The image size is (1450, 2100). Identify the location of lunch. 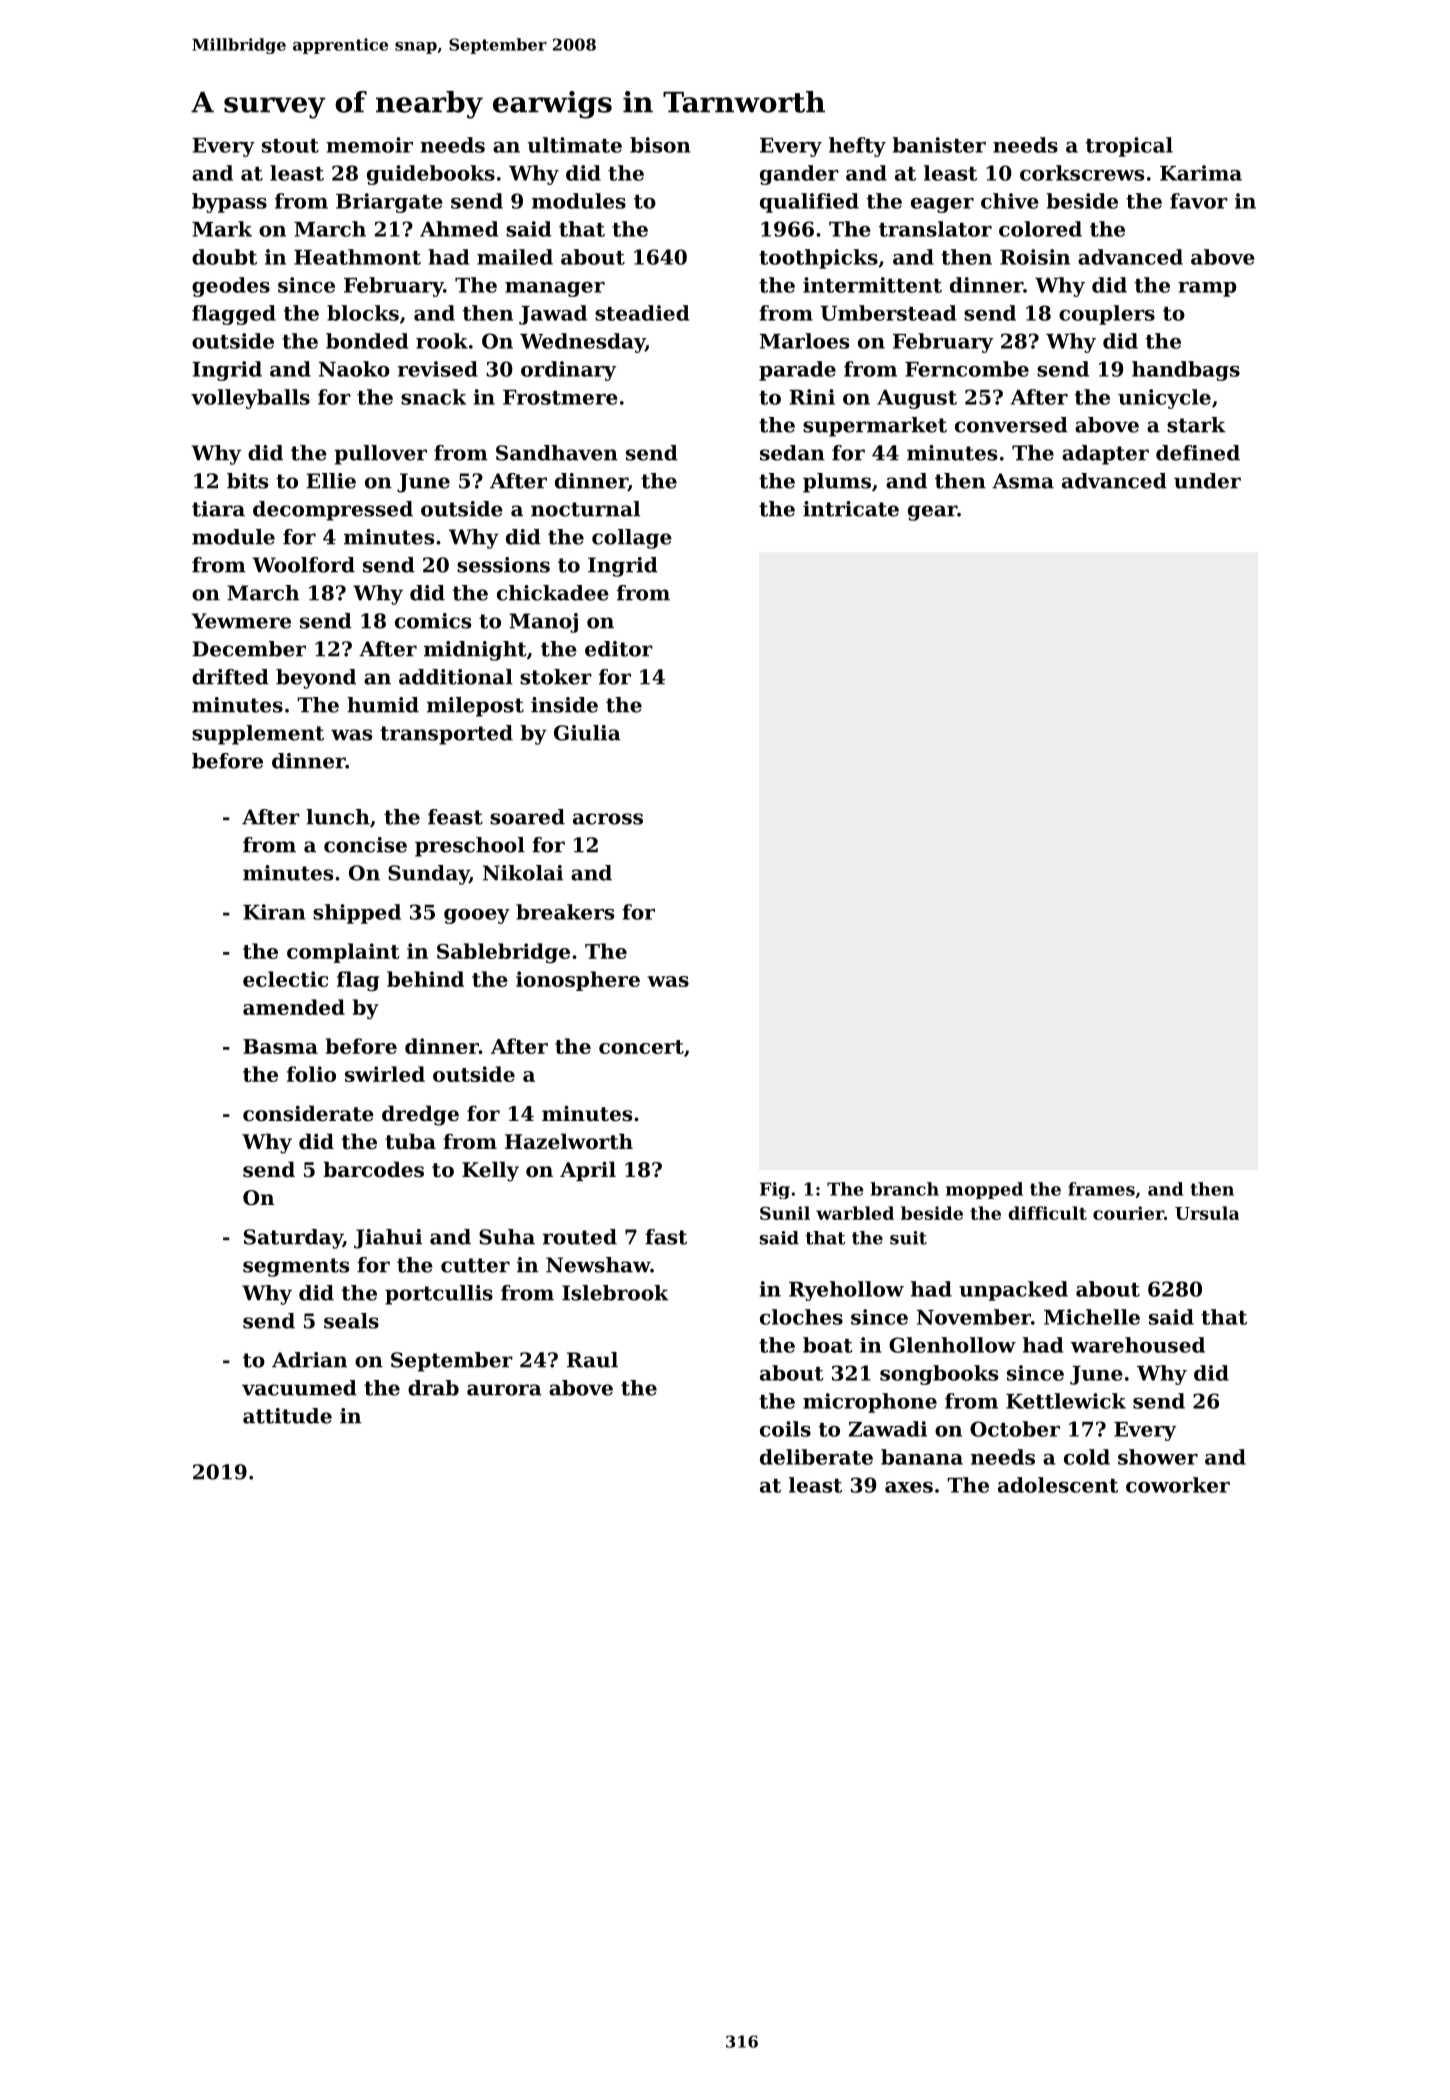
(338, 817).
